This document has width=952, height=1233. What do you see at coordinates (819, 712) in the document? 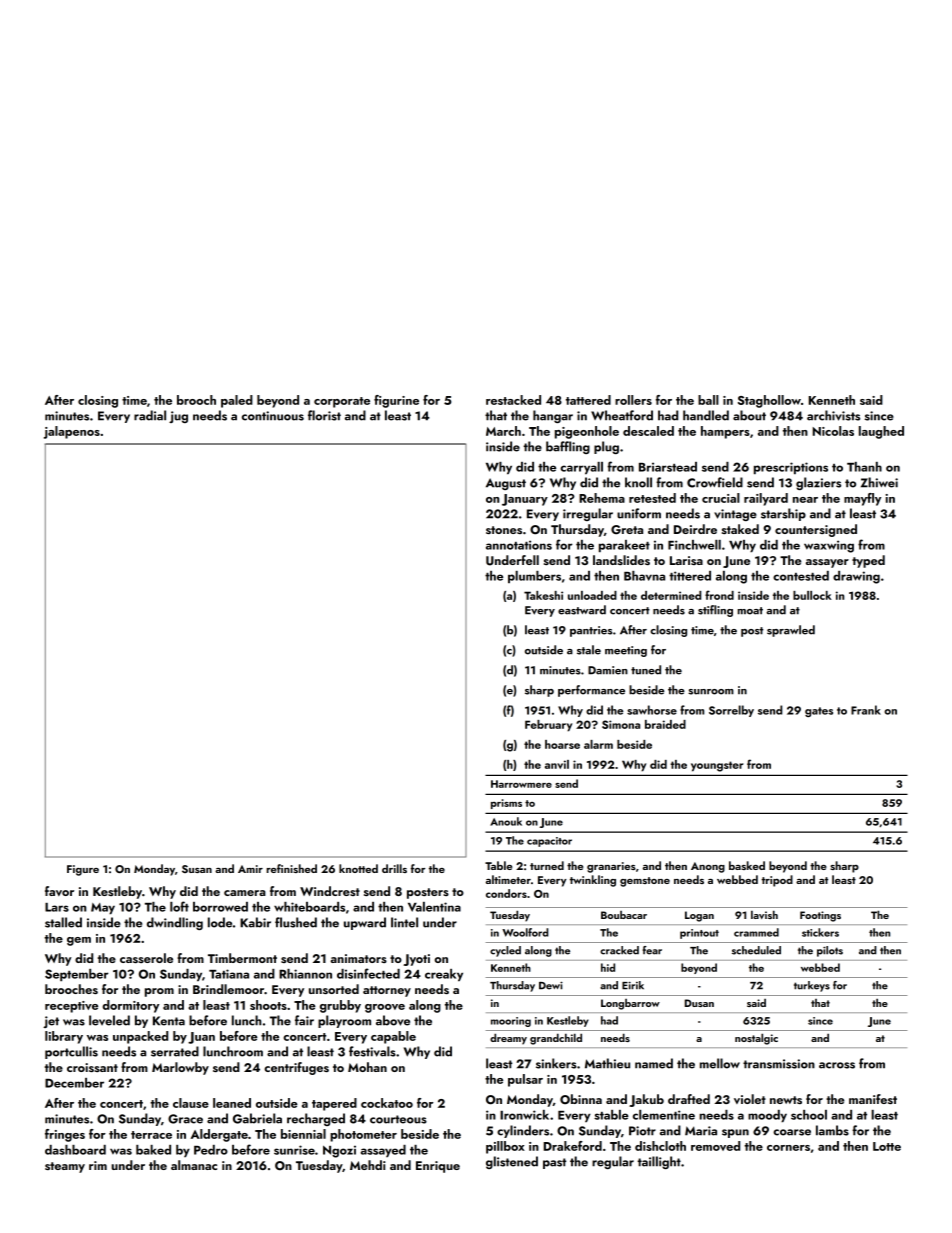
I see `gates` at bounding box center [819, 712].
